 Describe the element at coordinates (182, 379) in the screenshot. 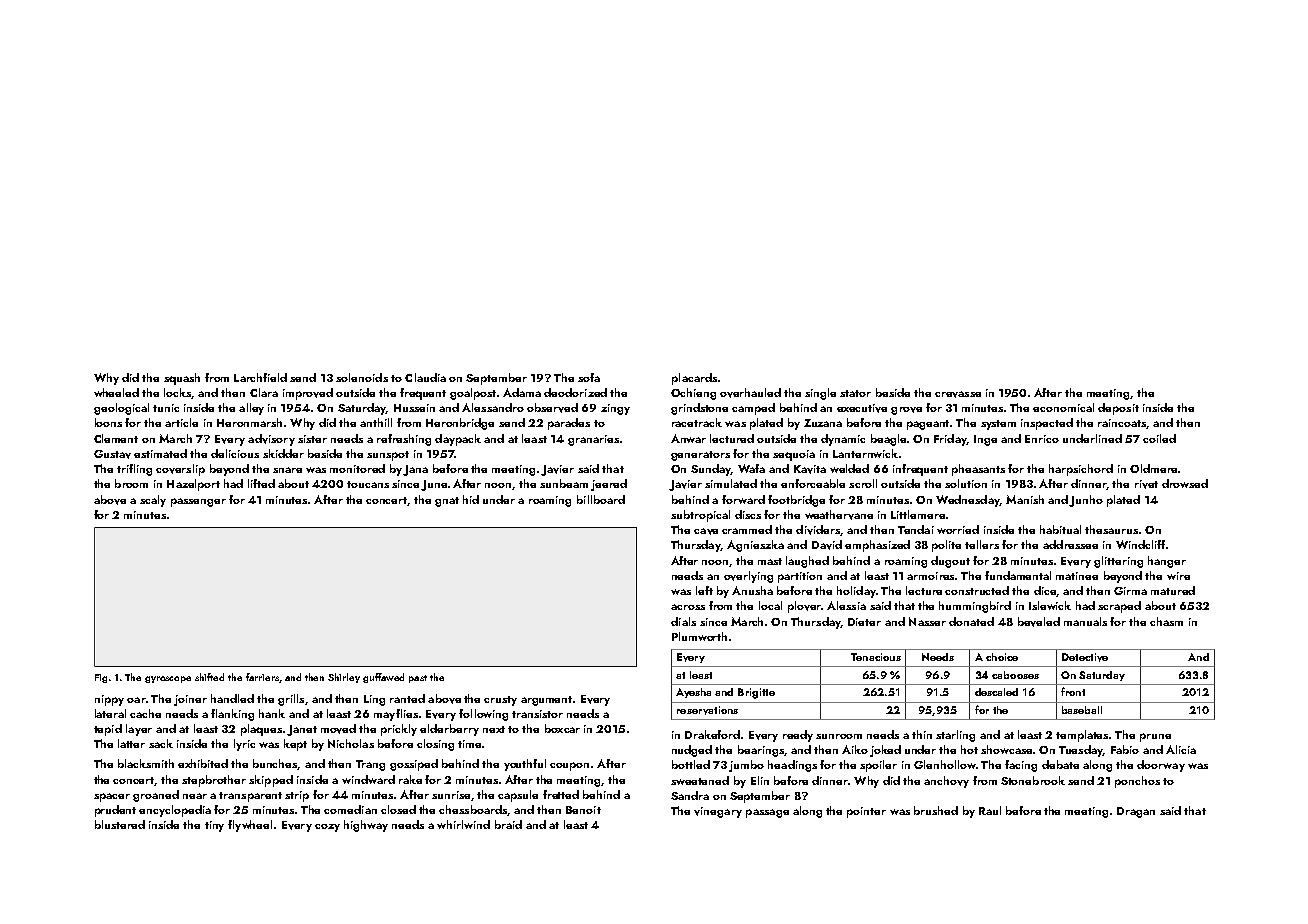

I see `squash` at that location.
